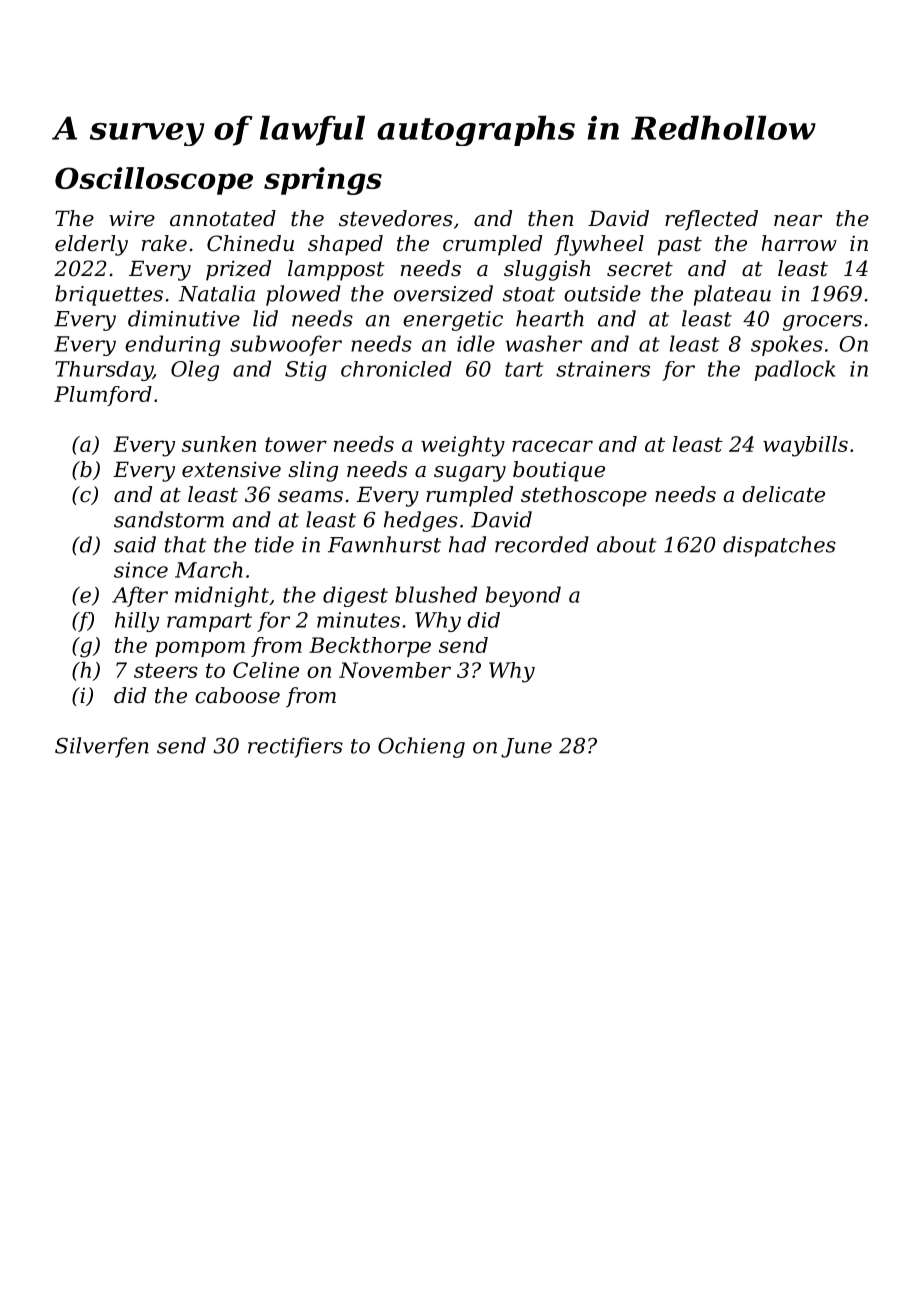 The height and width of the page is (1311, 924). I want to click on near, so click(798, 221).
